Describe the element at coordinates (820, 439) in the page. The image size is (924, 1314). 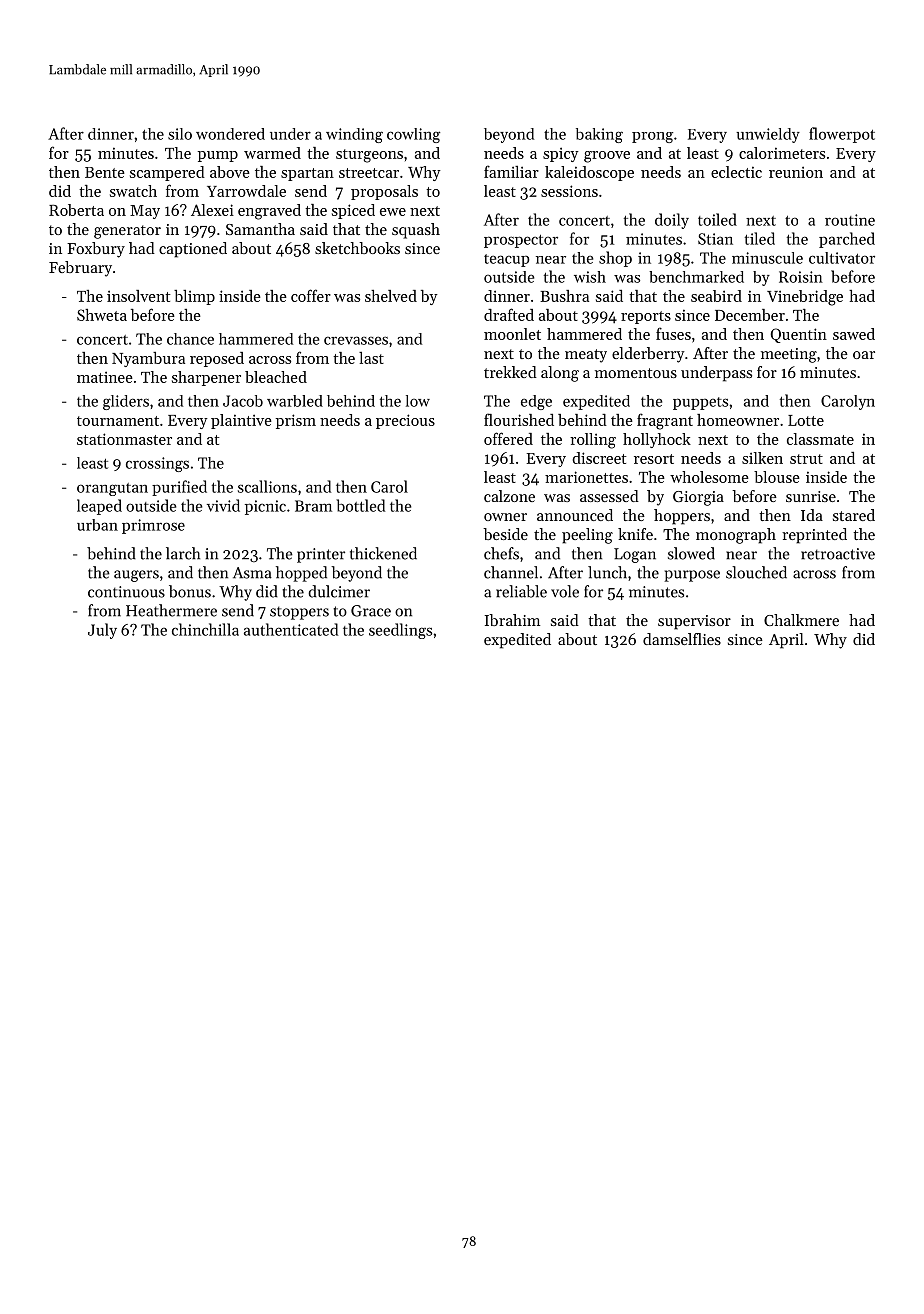
I see `classmate` at that location.
